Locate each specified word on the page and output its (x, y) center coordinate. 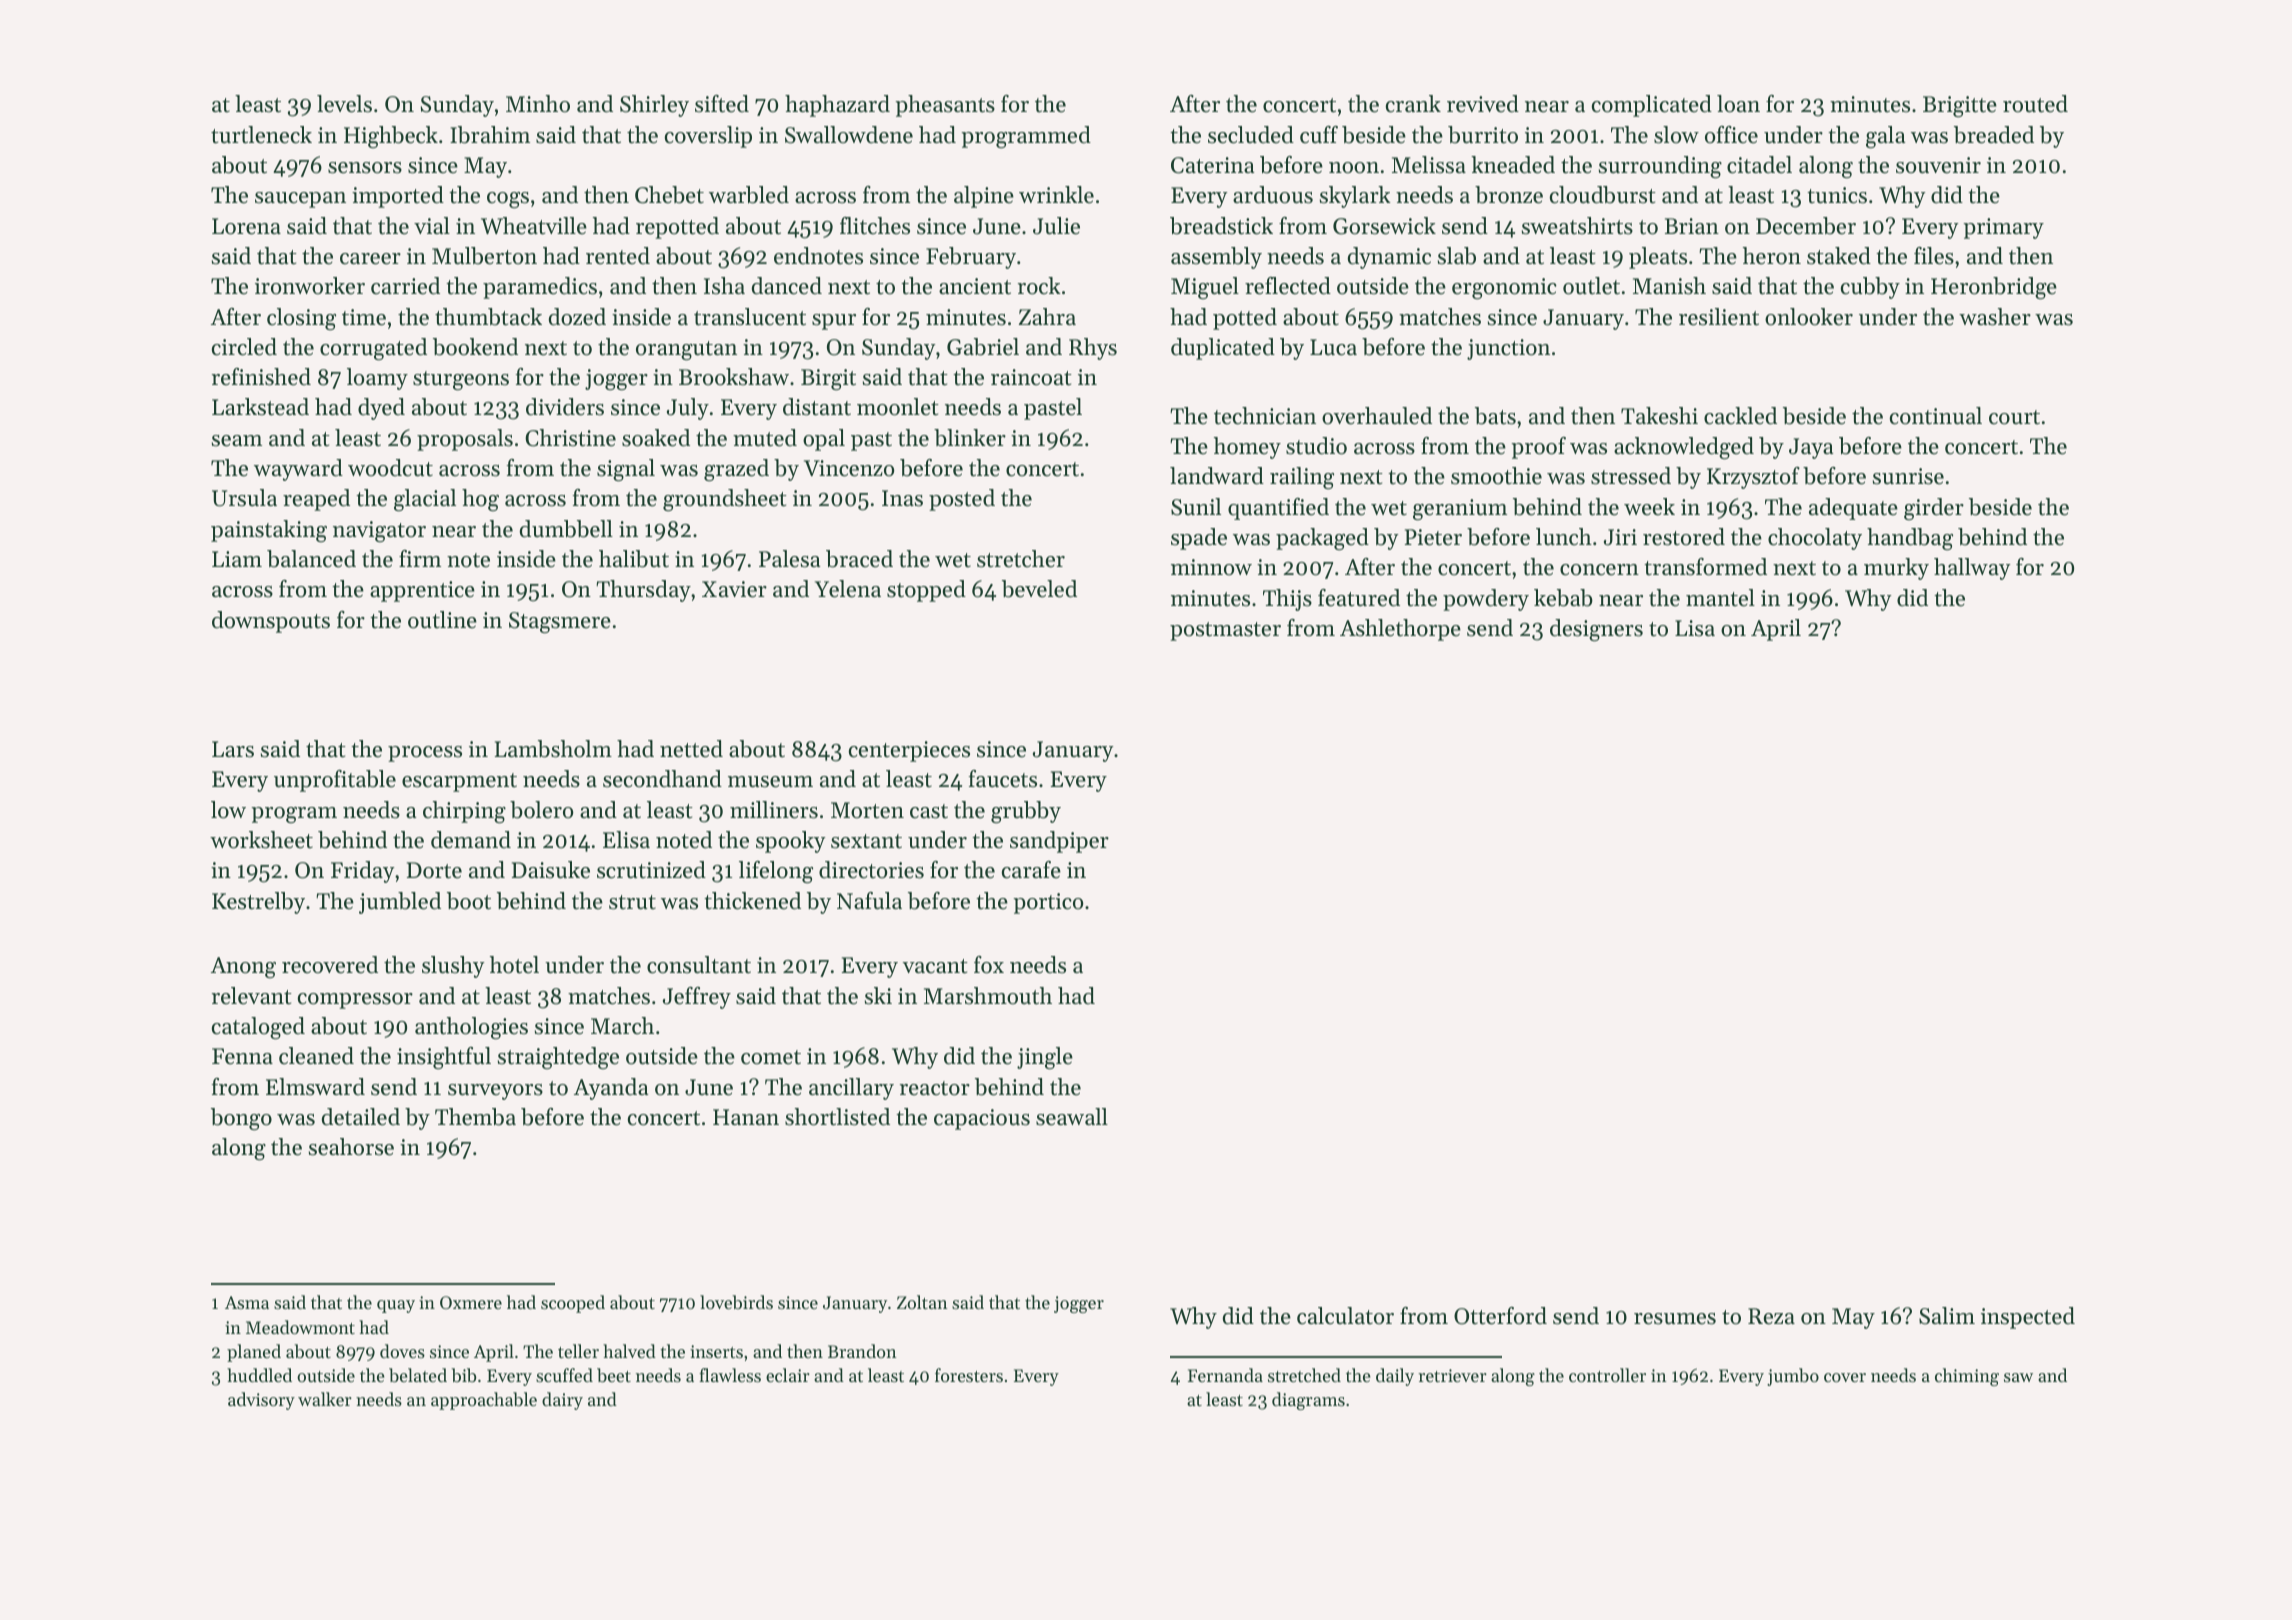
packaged (1322, 539)
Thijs (1287, 600)
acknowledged (1684, 448)
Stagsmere (560, 622)
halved (629, 1351)
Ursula (244, 498)
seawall (1072, 1117)
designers (1596, 630)
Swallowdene (849, 135)
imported (398, 197)
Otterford (1500, 1316)
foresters (969, 1375)
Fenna (242, 1056)
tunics (1837, 195)
